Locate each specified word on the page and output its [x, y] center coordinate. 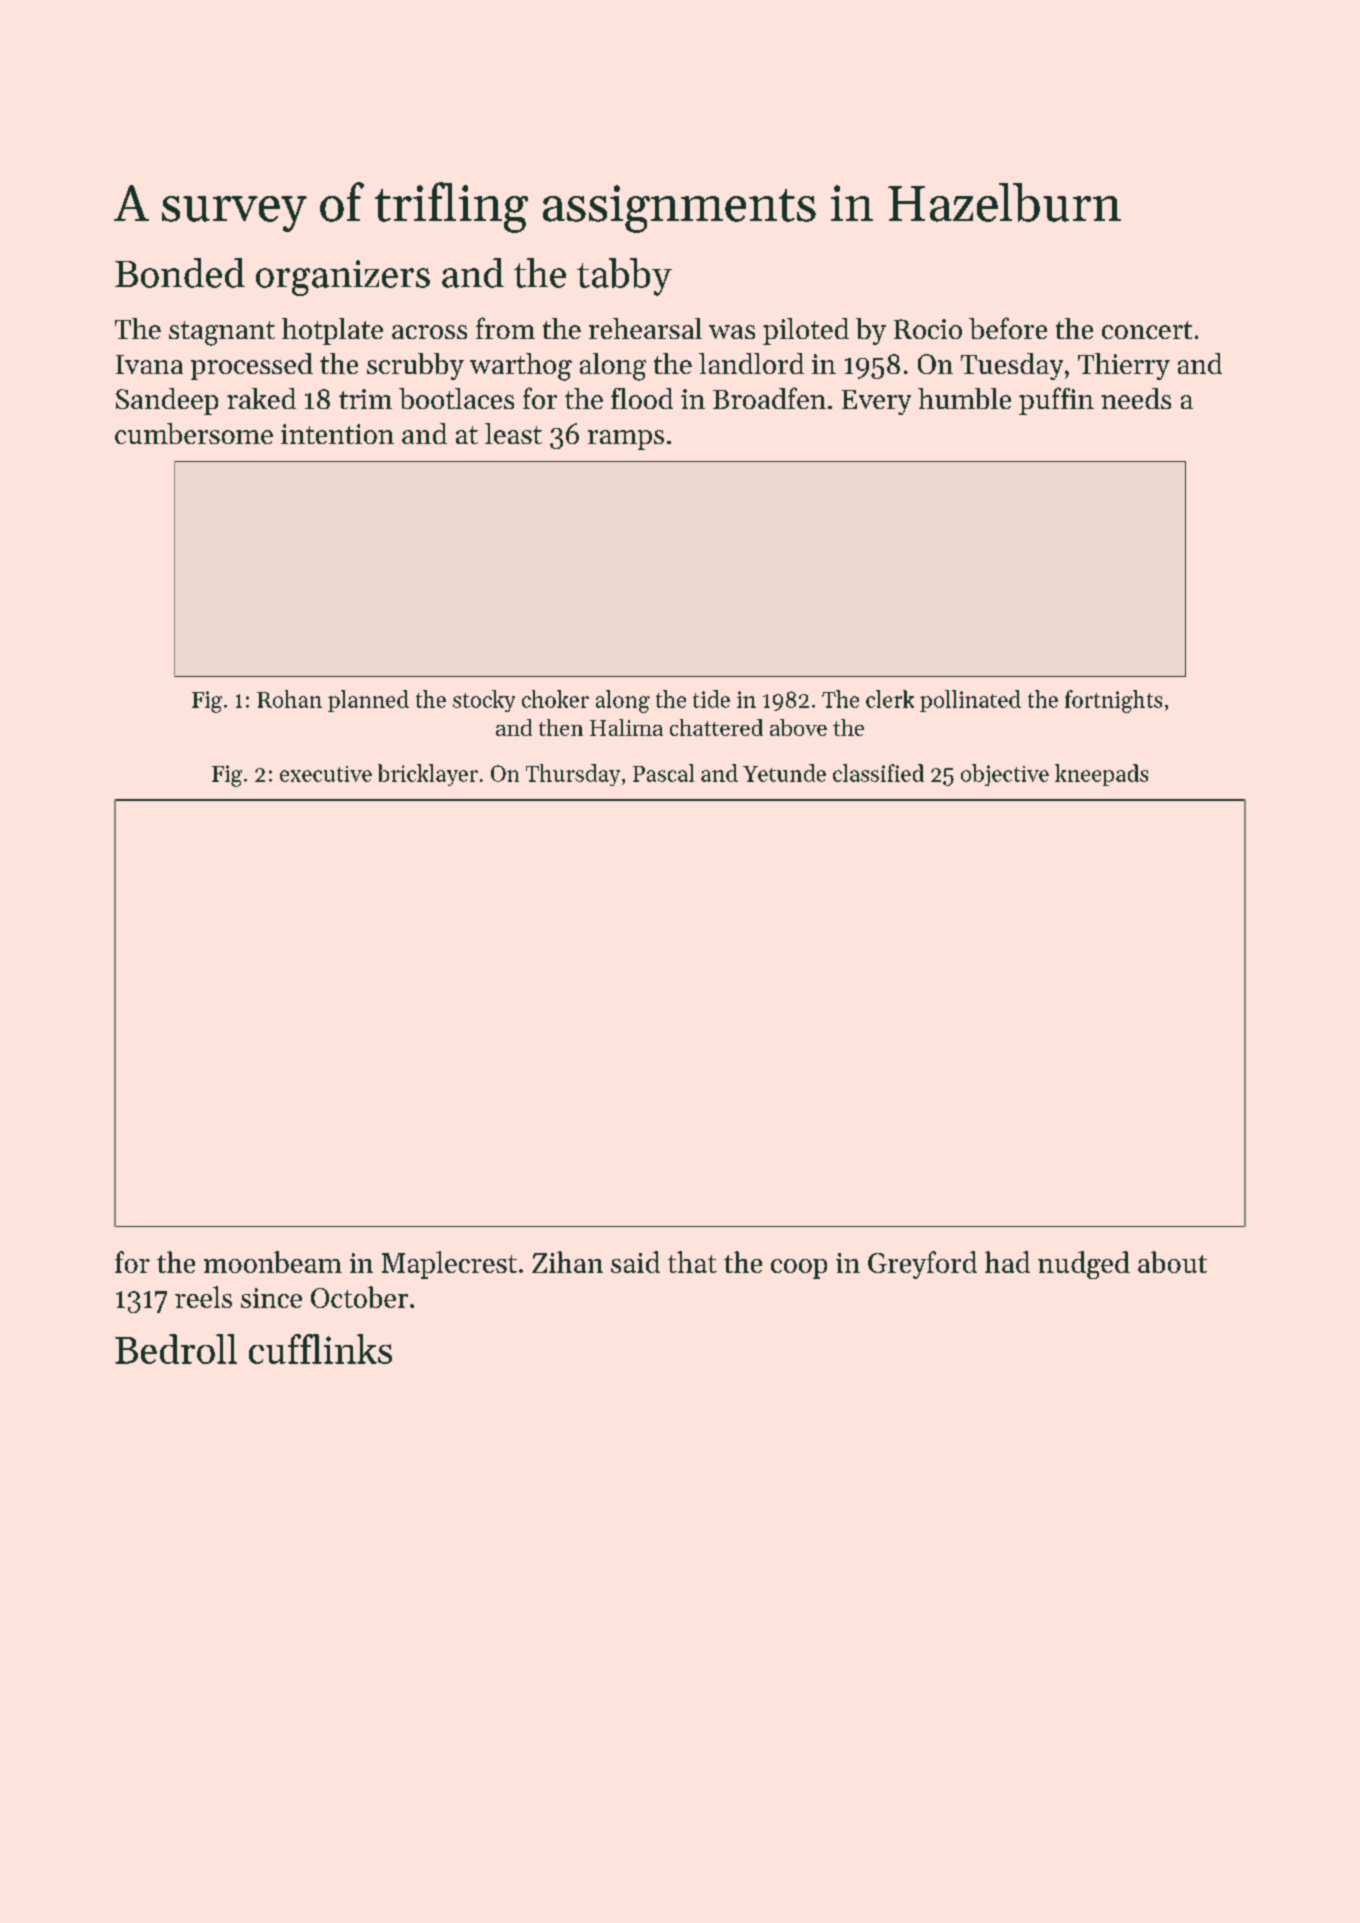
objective [1005, 775]
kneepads [1101, 775]
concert [1147, 330]
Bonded [180, 273]
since [271, 1298]
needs [1136, 398]
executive [326, 774]
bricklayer [428, 775]
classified [878, 773]
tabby [624, 277]
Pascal [663, 773]
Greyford [922, 1265]
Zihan [567, 1262]
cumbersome [194, 433]
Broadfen [769, 398]
